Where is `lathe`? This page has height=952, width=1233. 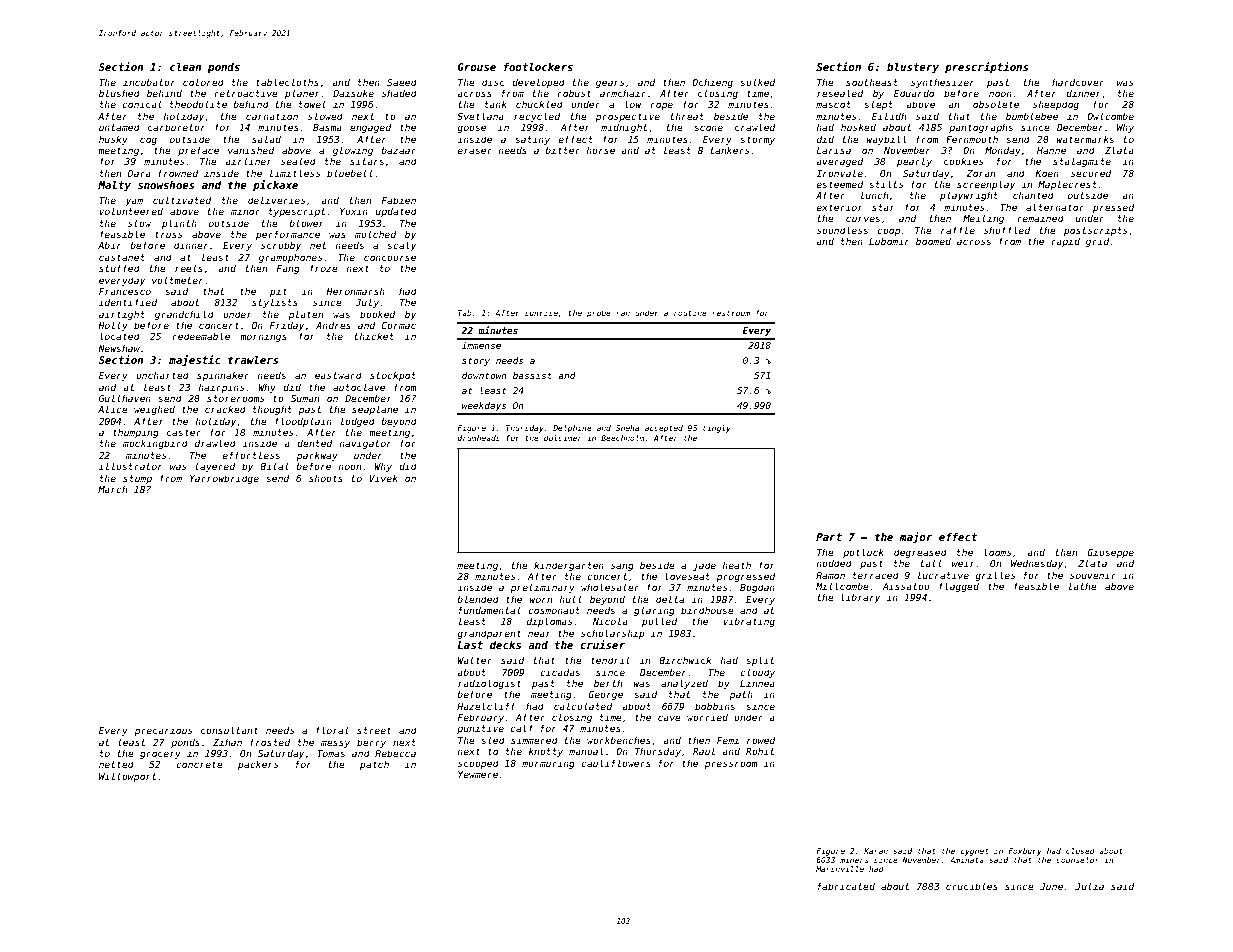 lathe is located at coordinates (1083, 586).
